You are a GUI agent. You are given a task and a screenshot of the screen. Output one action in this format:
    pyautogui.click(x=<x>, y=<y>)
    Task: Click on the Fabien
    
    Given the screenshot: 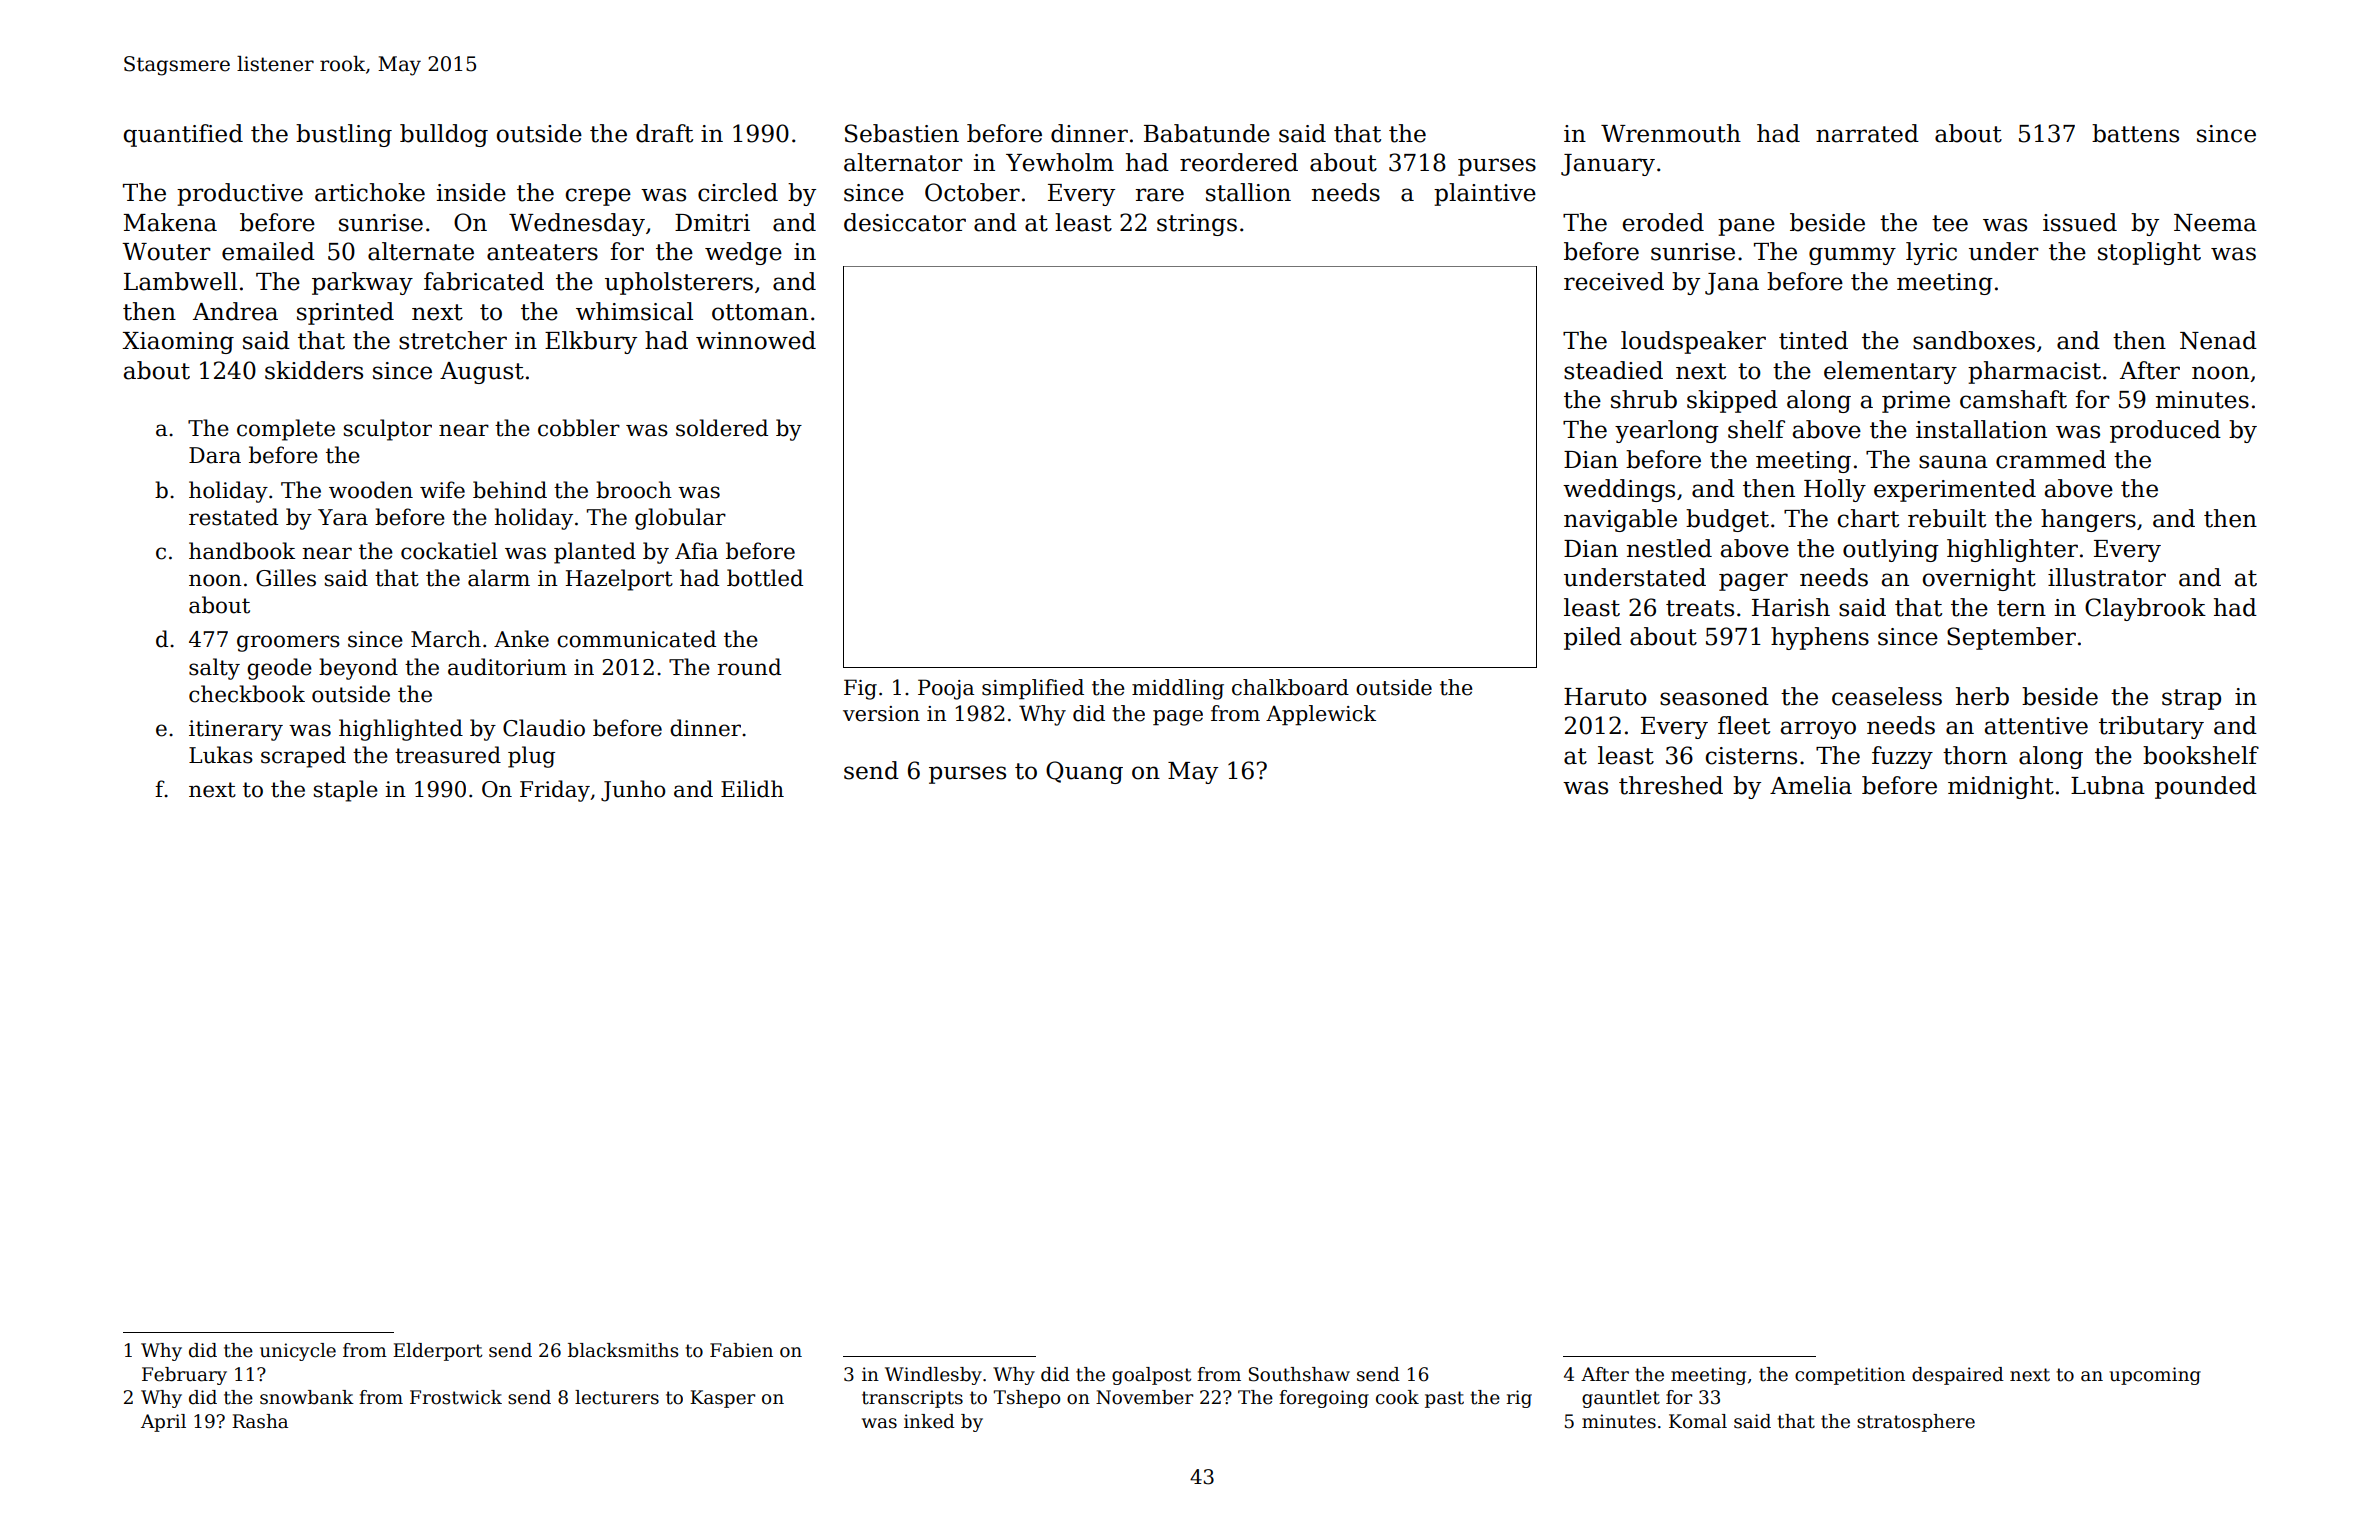 What is the action you would take?
    pyautogui.click(x=741, y=1350)
